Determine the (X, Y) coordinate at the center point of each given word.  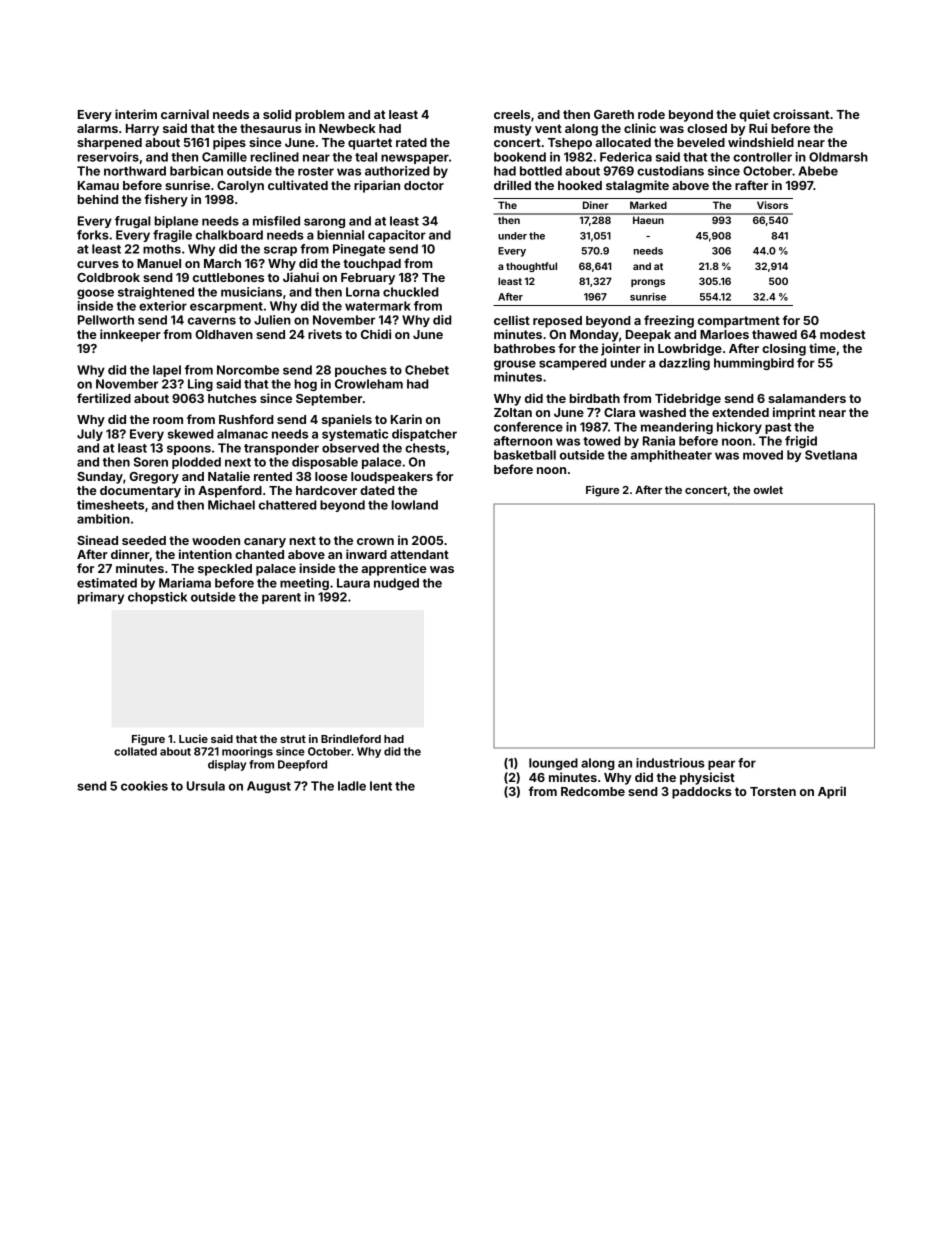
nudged (396, 584)
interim (136, 114)
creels (512, 114)
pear (721, 765)
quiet (754, 115)
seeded (144, 540)
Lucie (193, 738)
